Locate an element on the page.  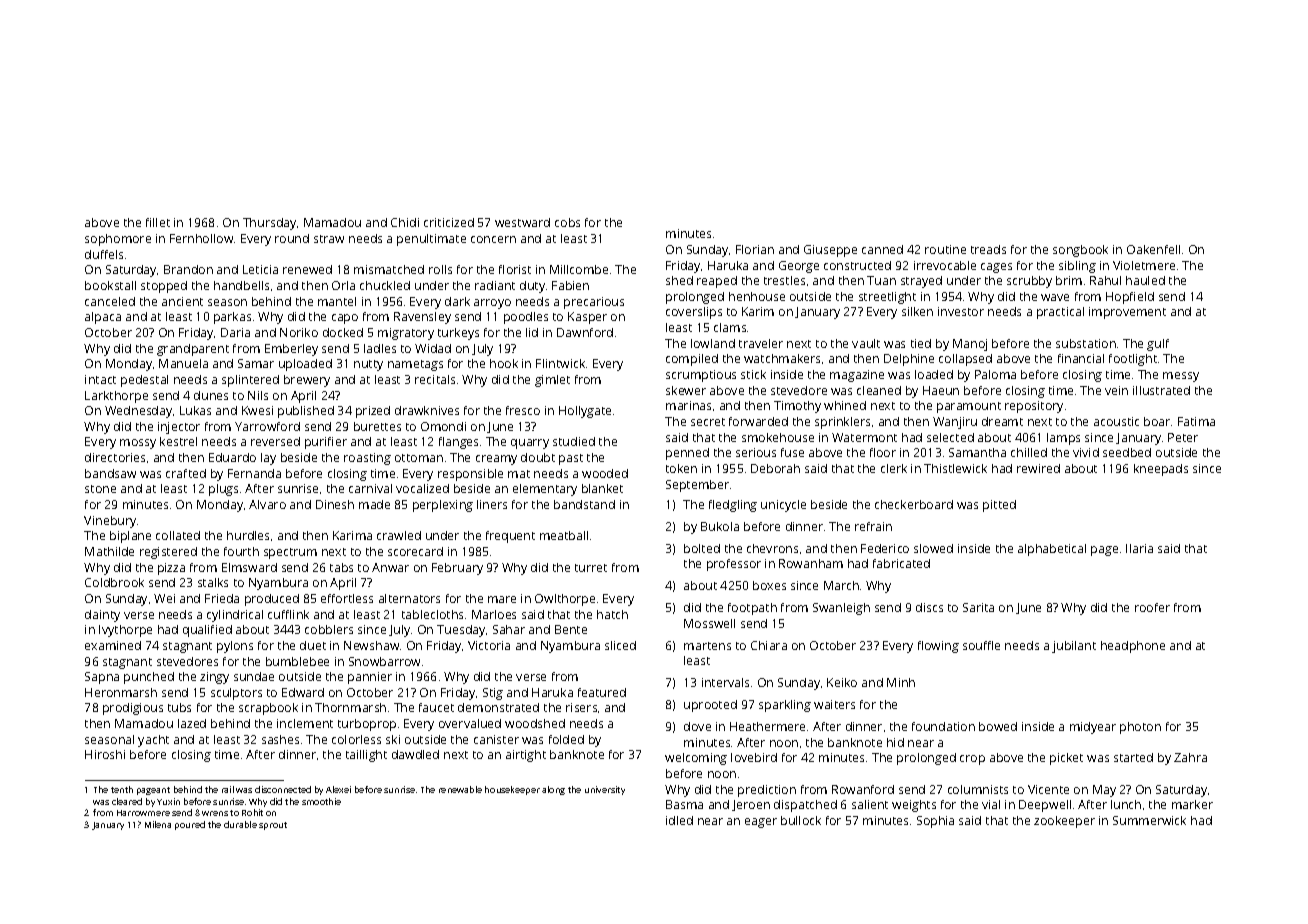
turret is located at coordinates (591, 568).
